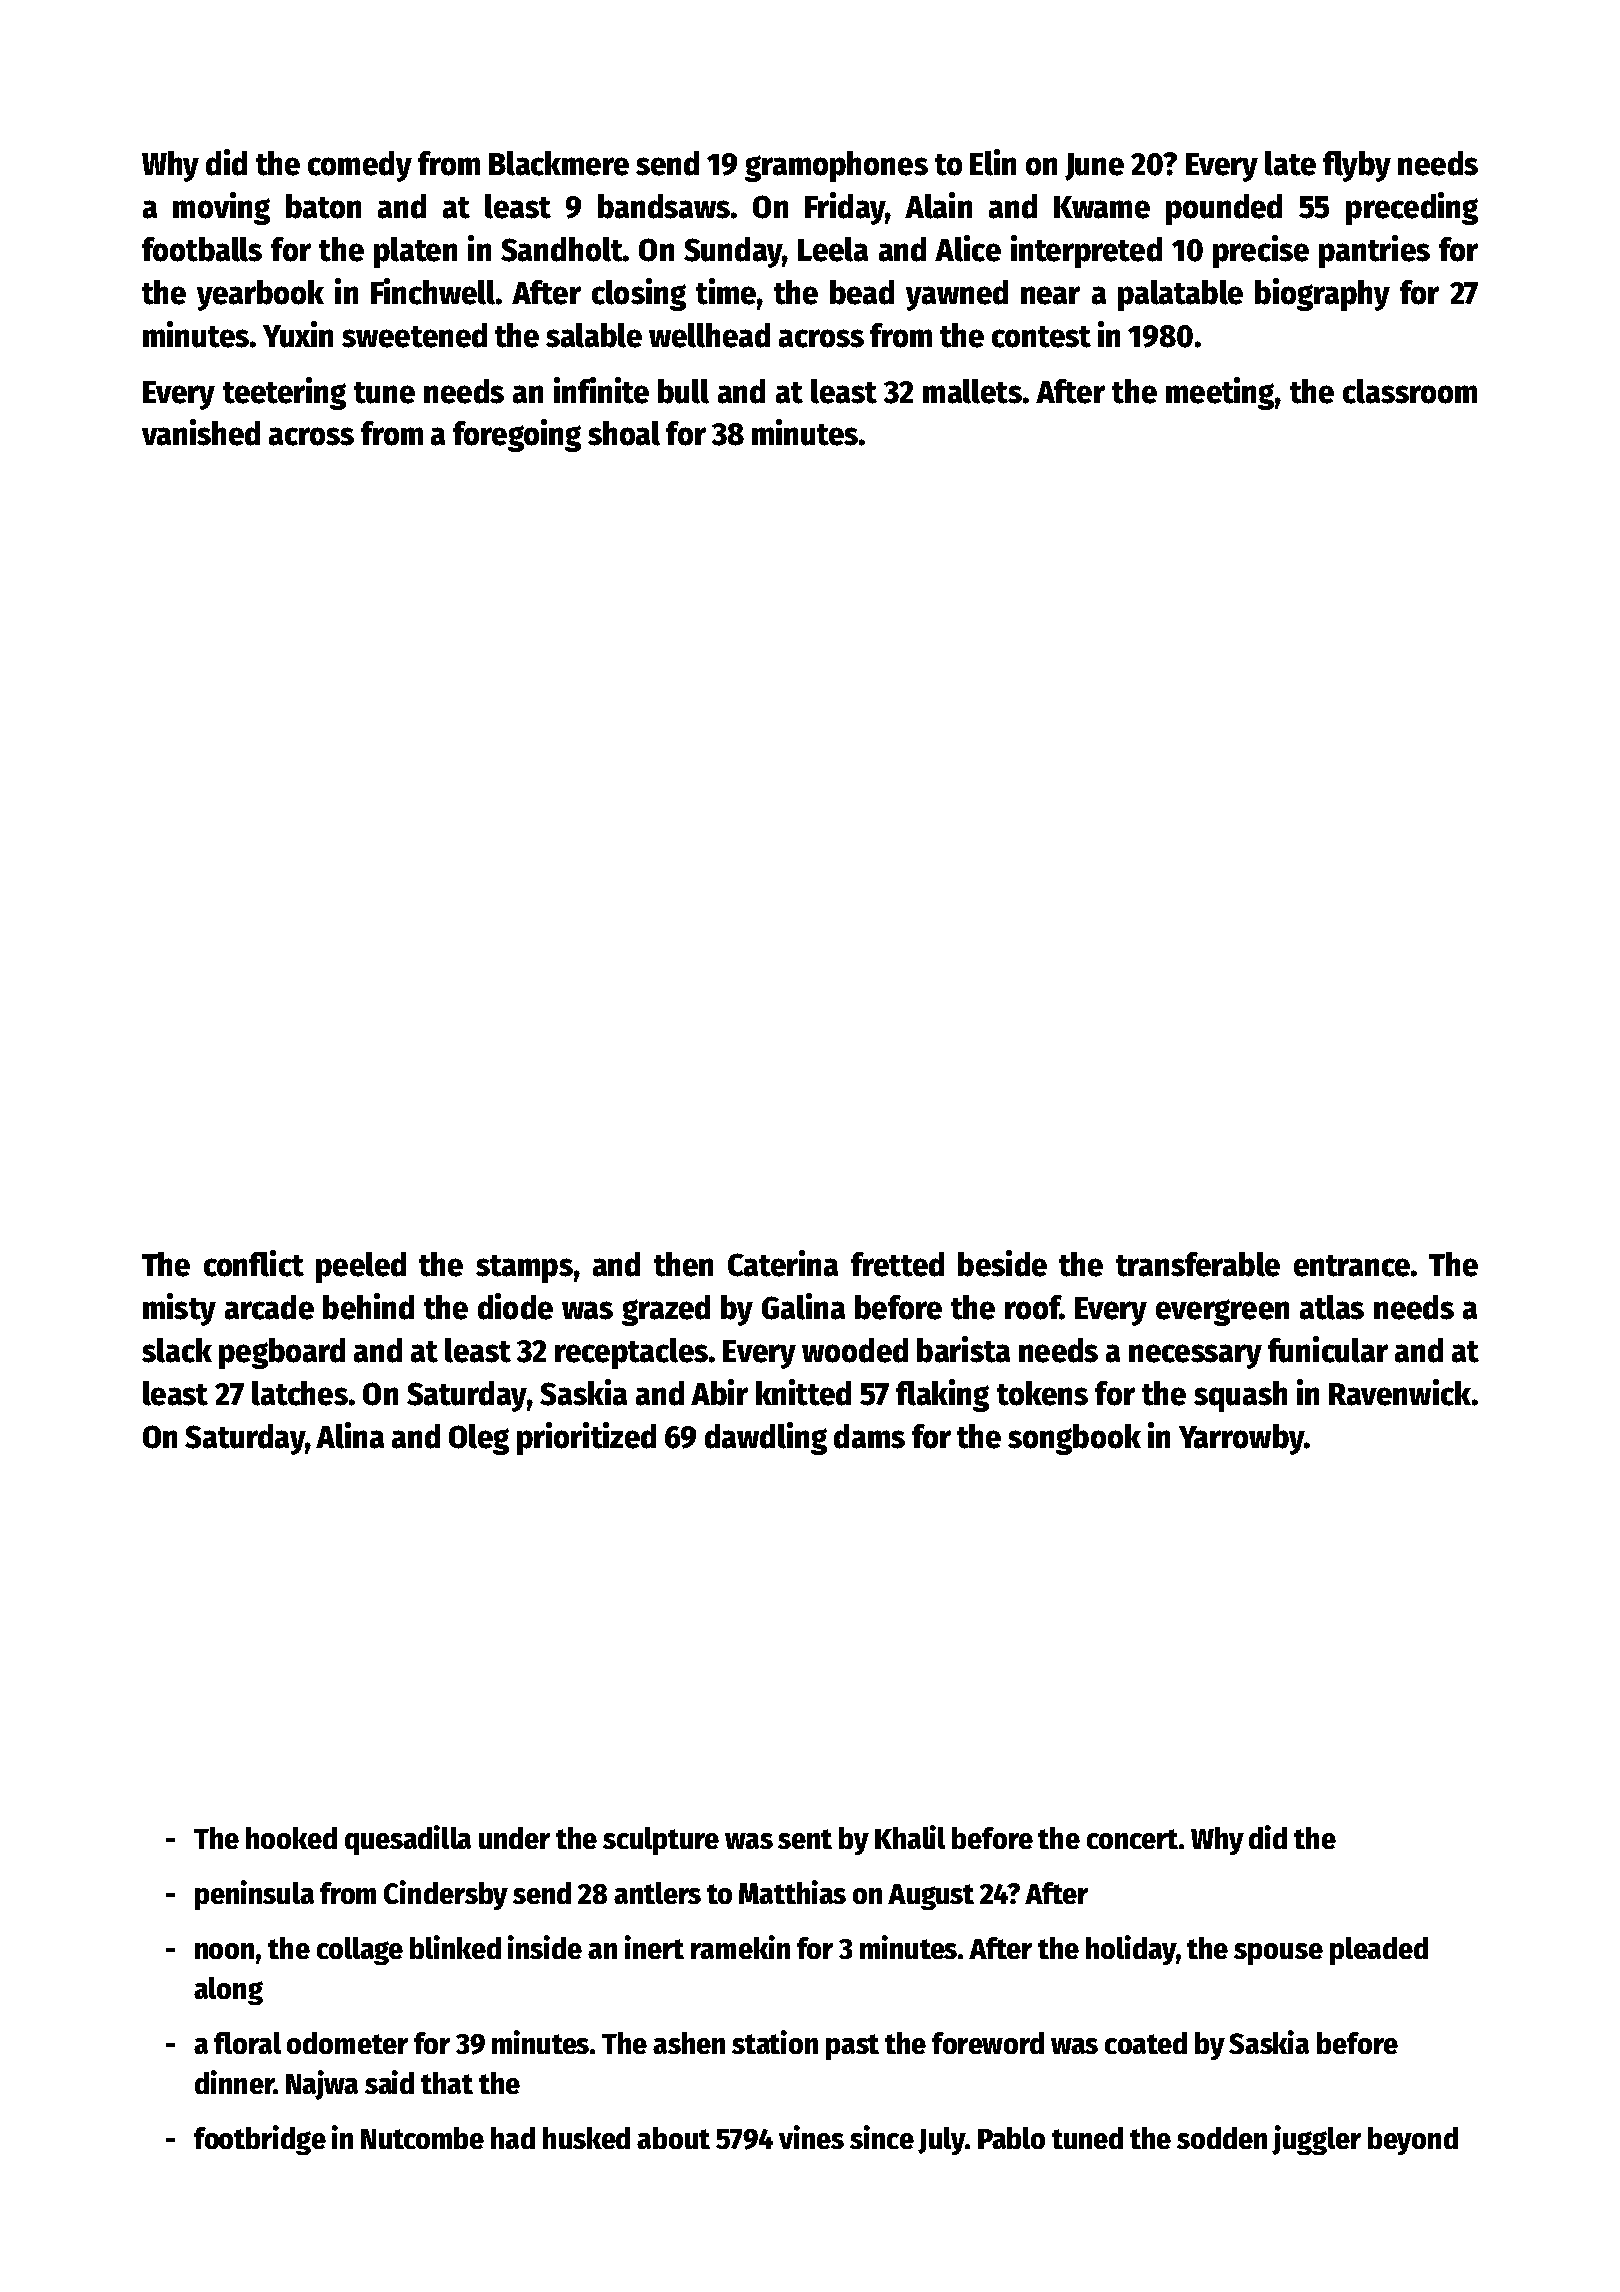 The image size is (1620, 2292). What do you see at coordinates (254, 1263) in the page?
I see `conflict` at bounding box center [254, 1263].
